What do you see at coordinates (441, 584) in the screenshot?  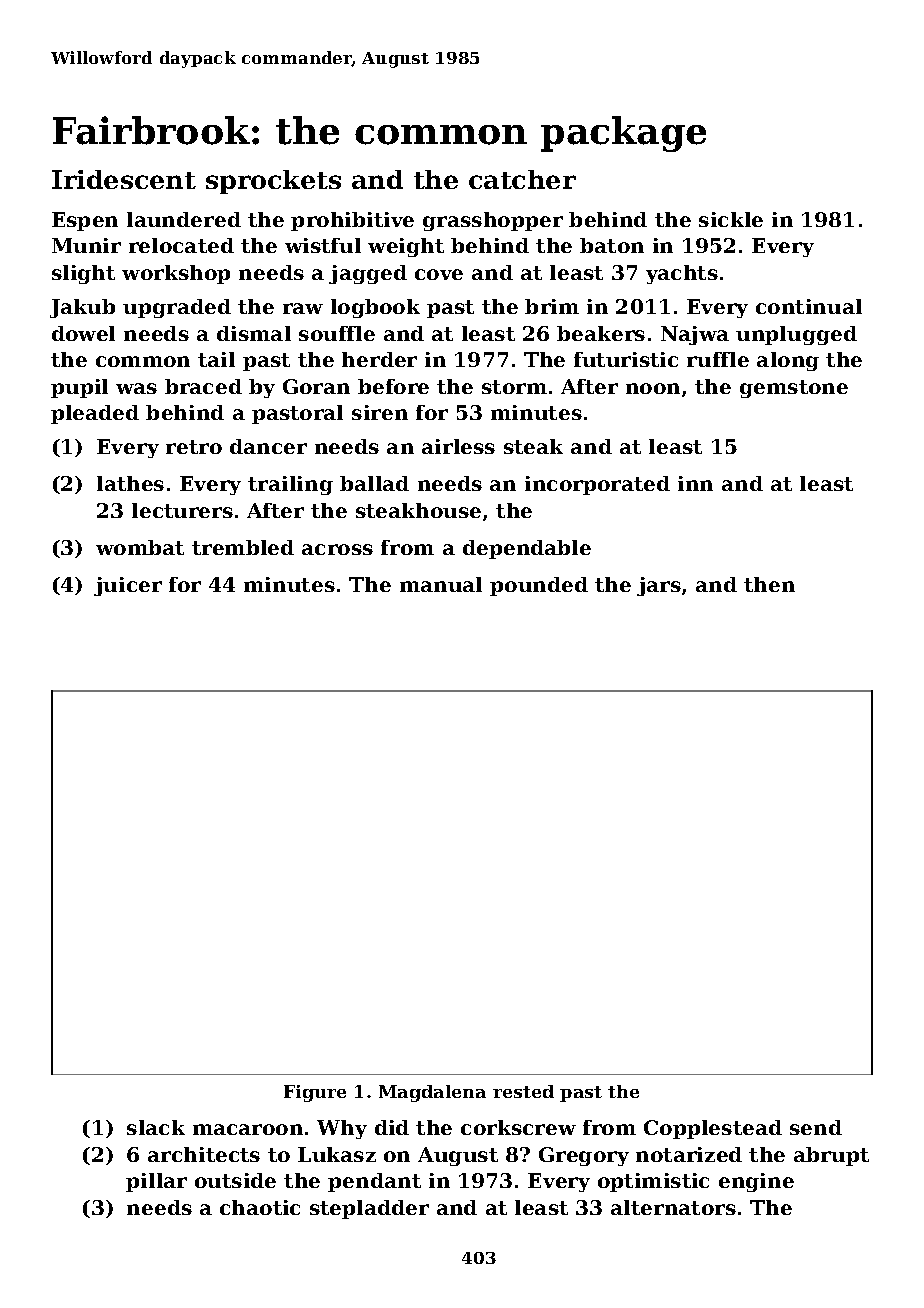 I see `manual` at bounding box center [441, 584].
